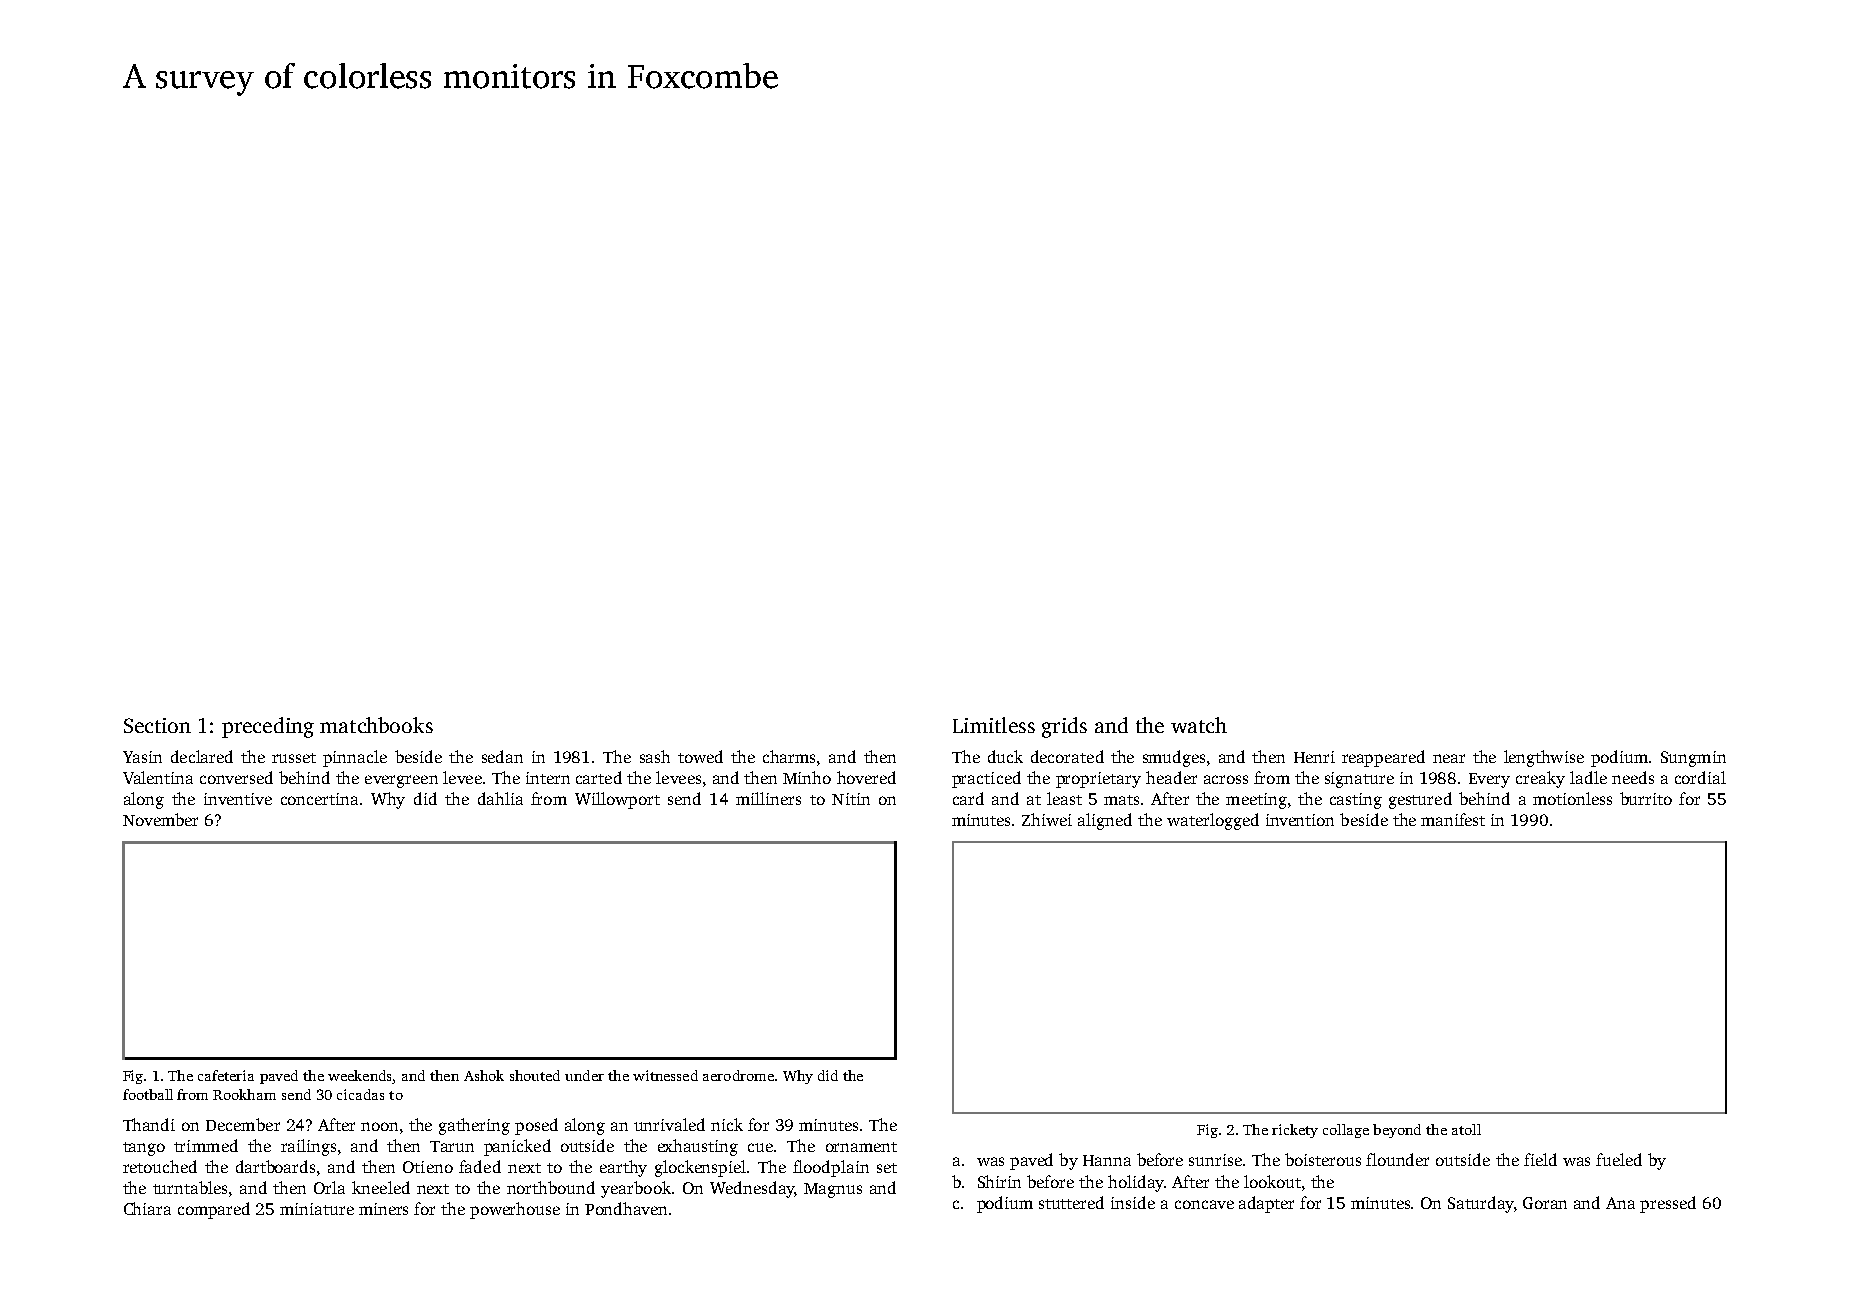  What do you see at coordinates (1295, 1131) in the screenshot?
I see `rickety` at bounding box center [1295, 1131].
